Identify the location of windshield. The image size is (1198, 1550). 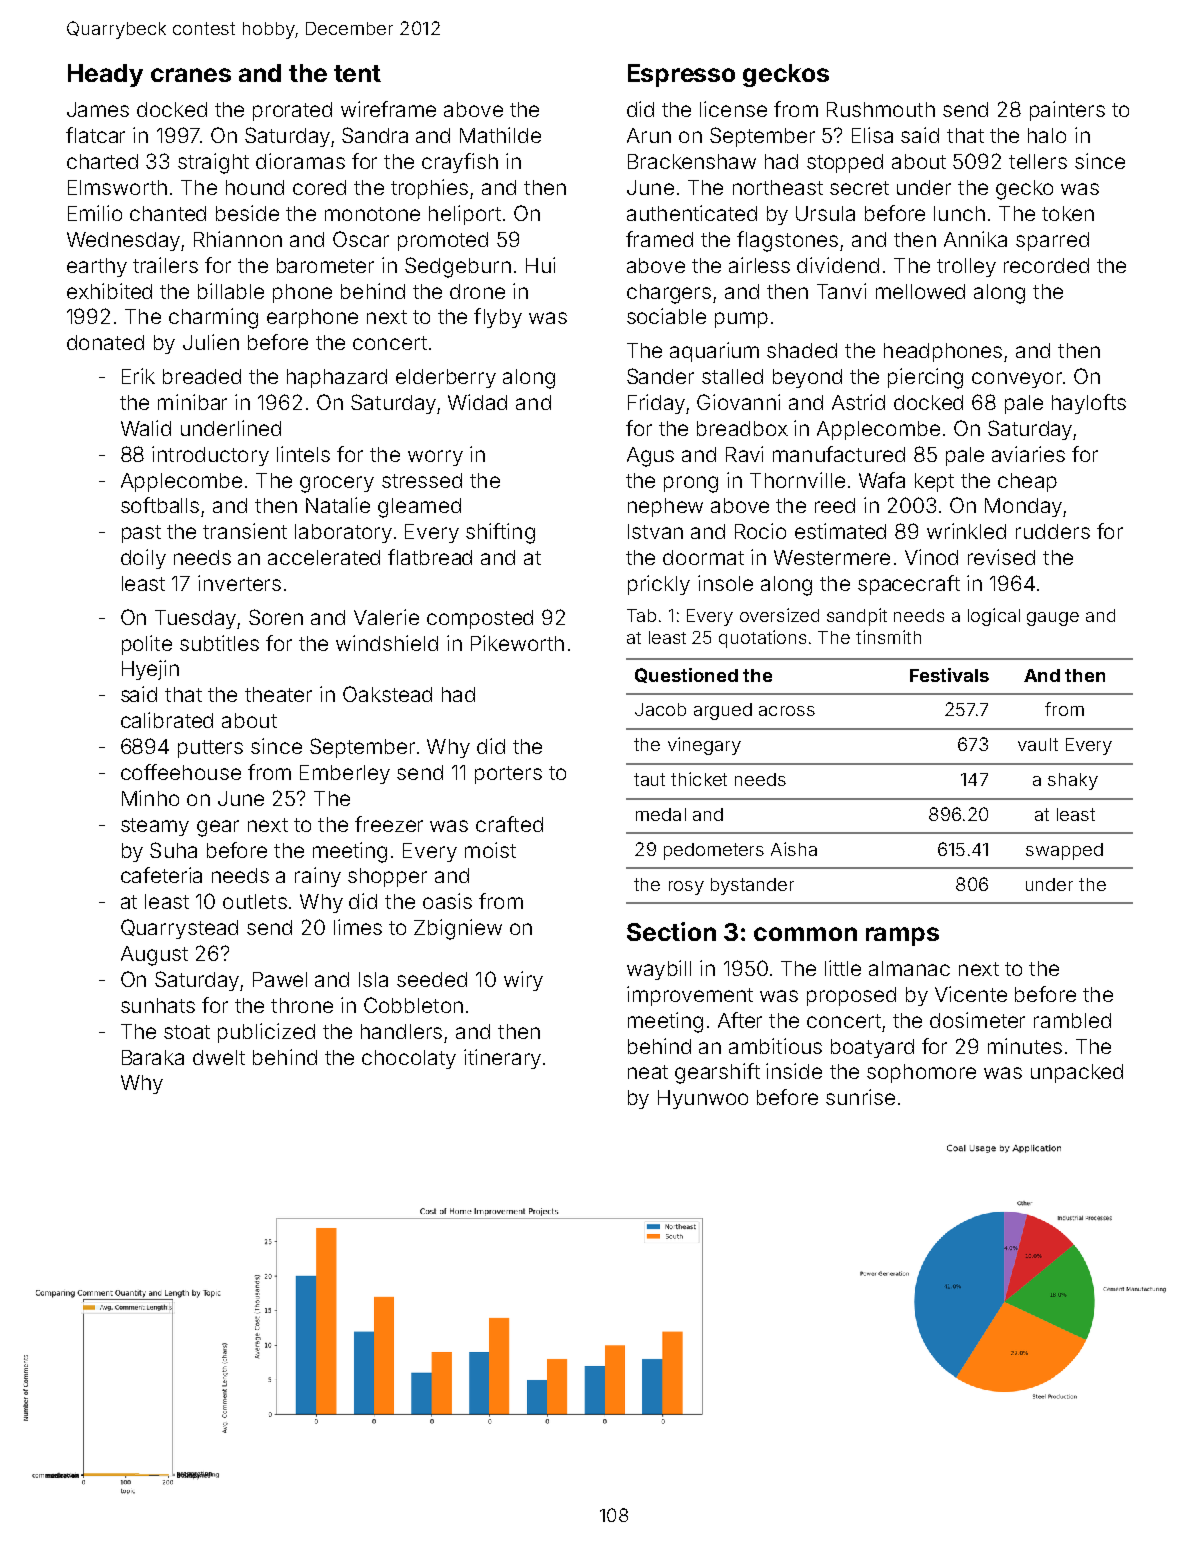
(387, 643).
